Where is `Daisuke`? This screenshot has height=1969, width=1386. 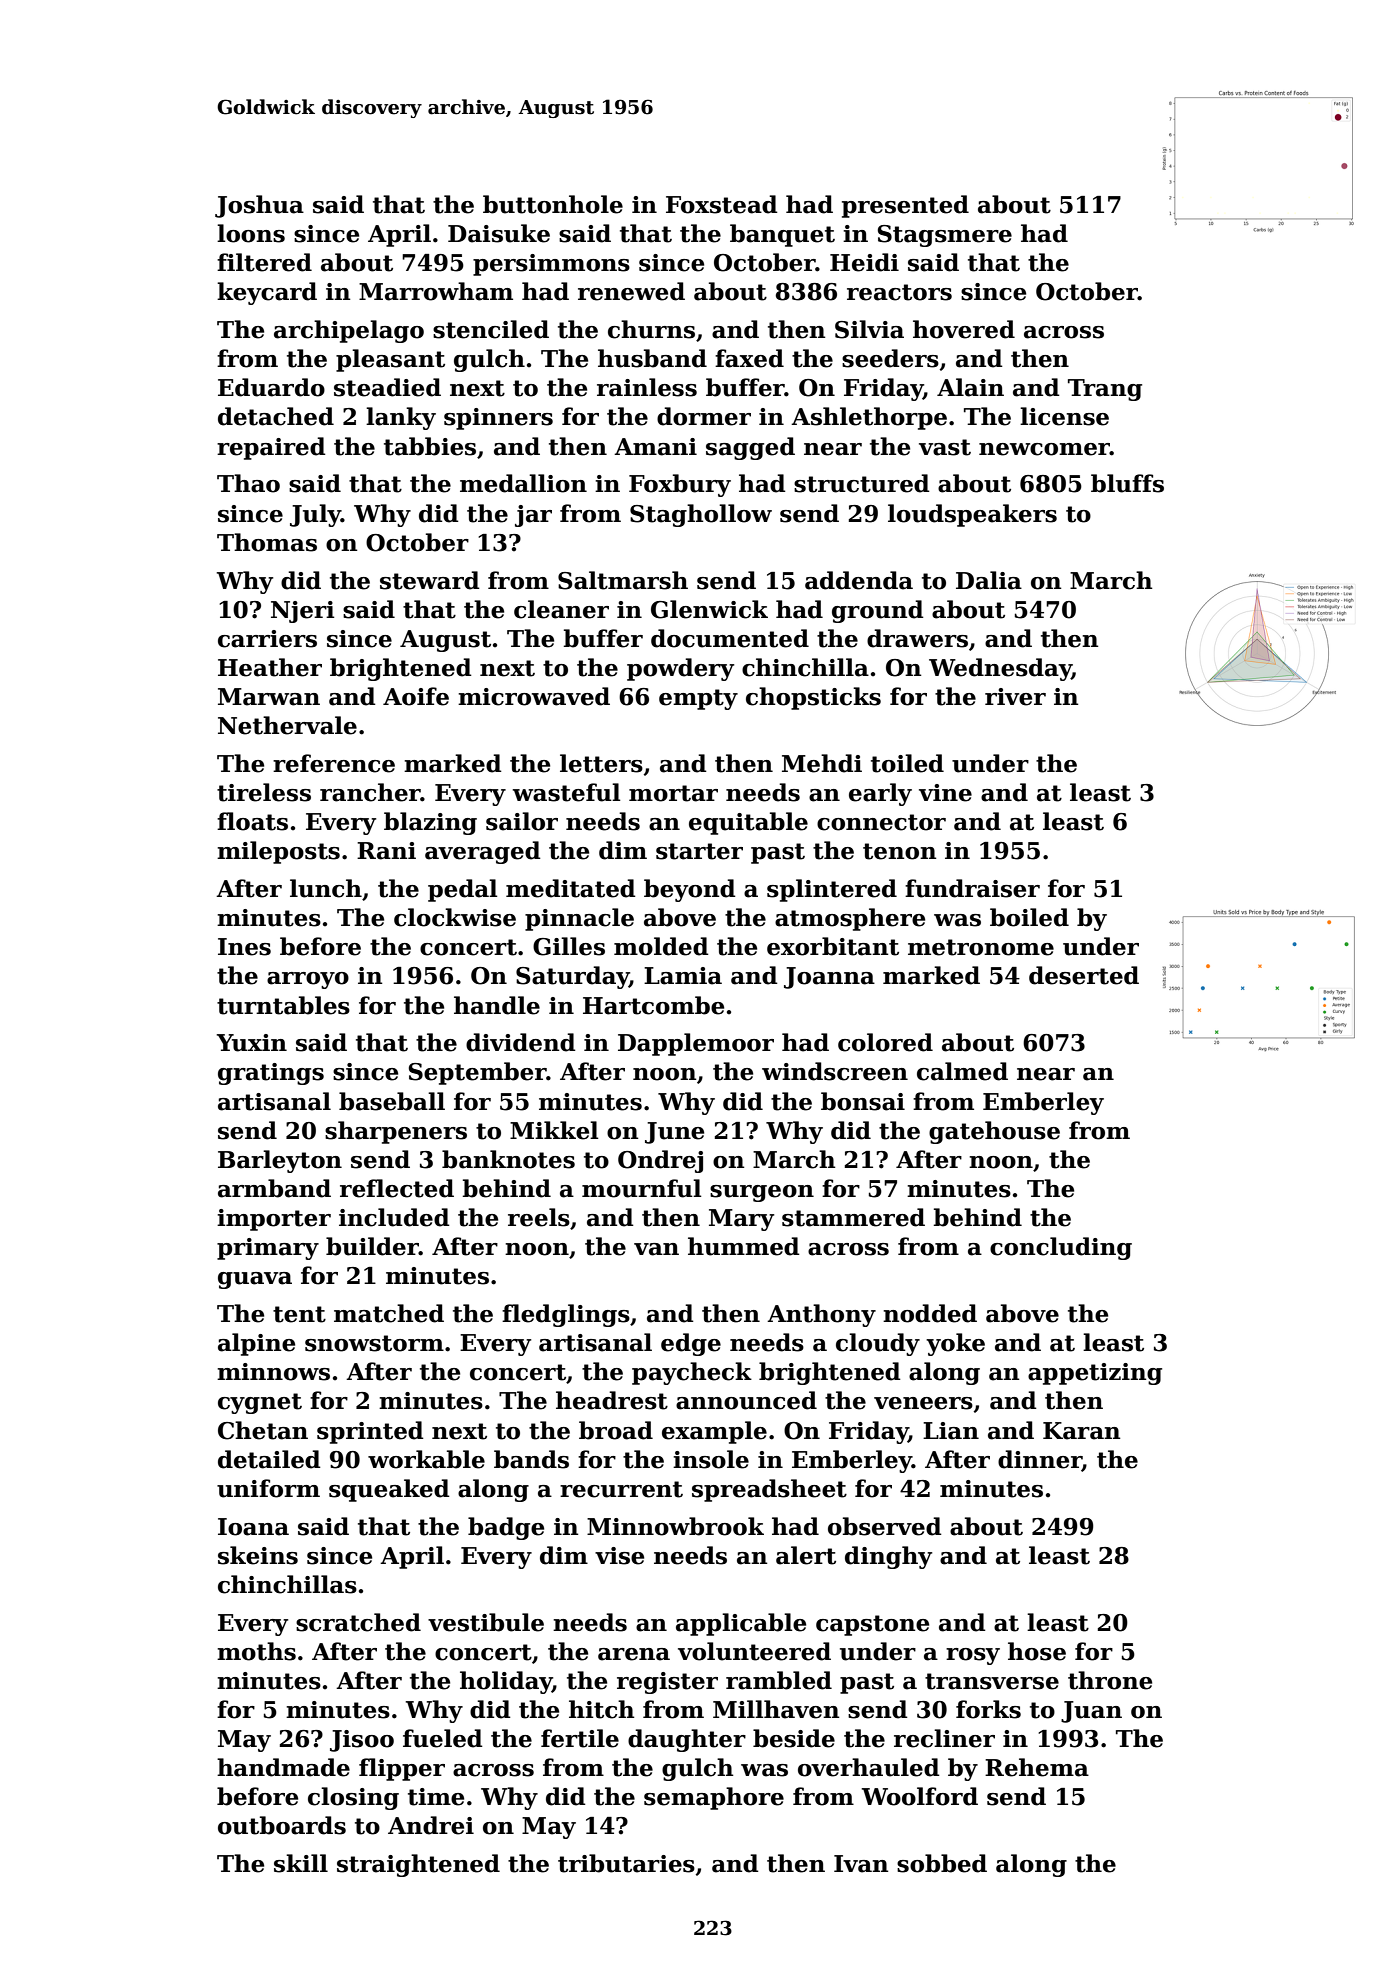
Daisuke is located at coordinates (499, 233).
